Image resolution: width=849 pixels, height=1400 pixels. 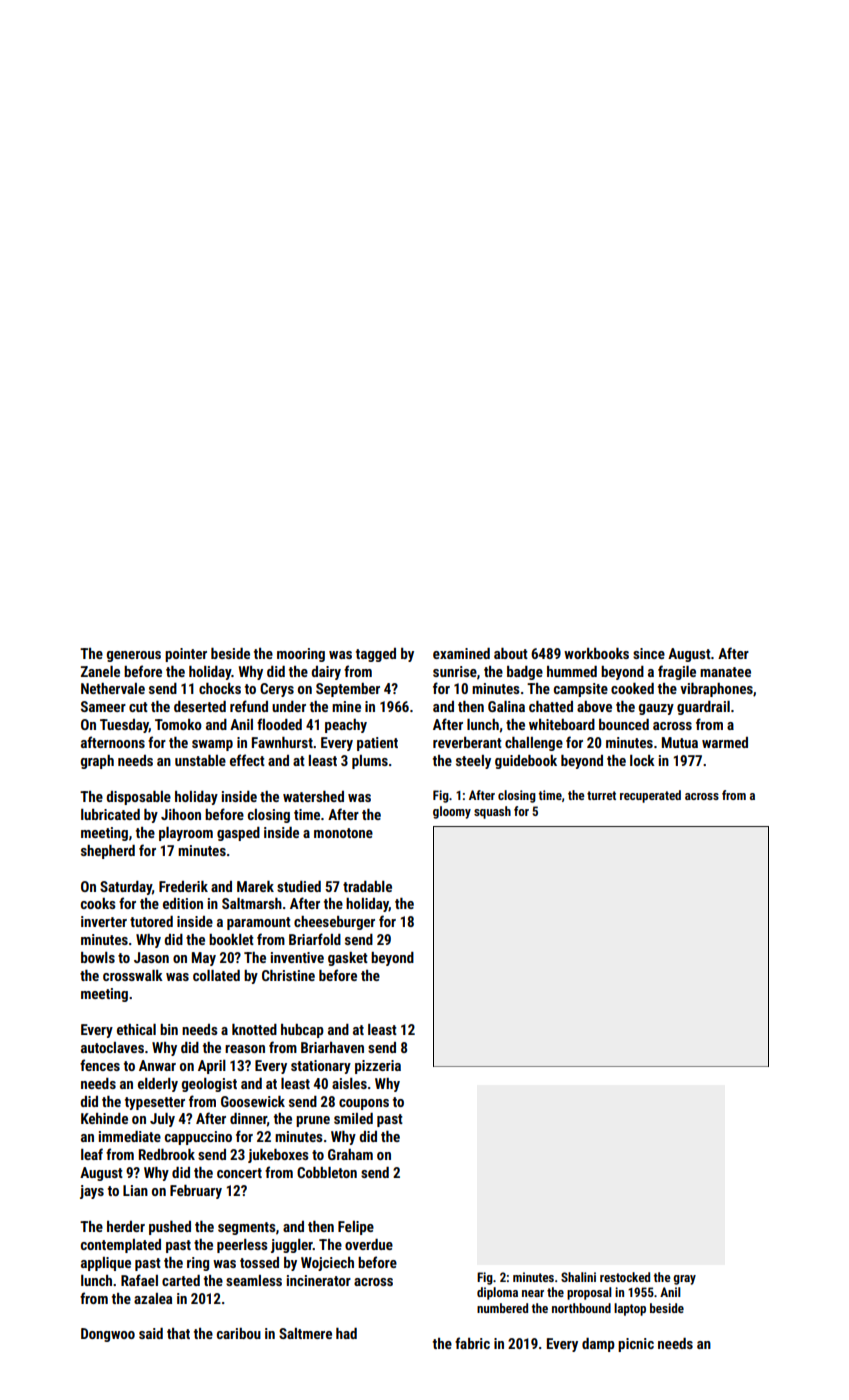 I want to click on damp, so click(x=598, y=1345).
